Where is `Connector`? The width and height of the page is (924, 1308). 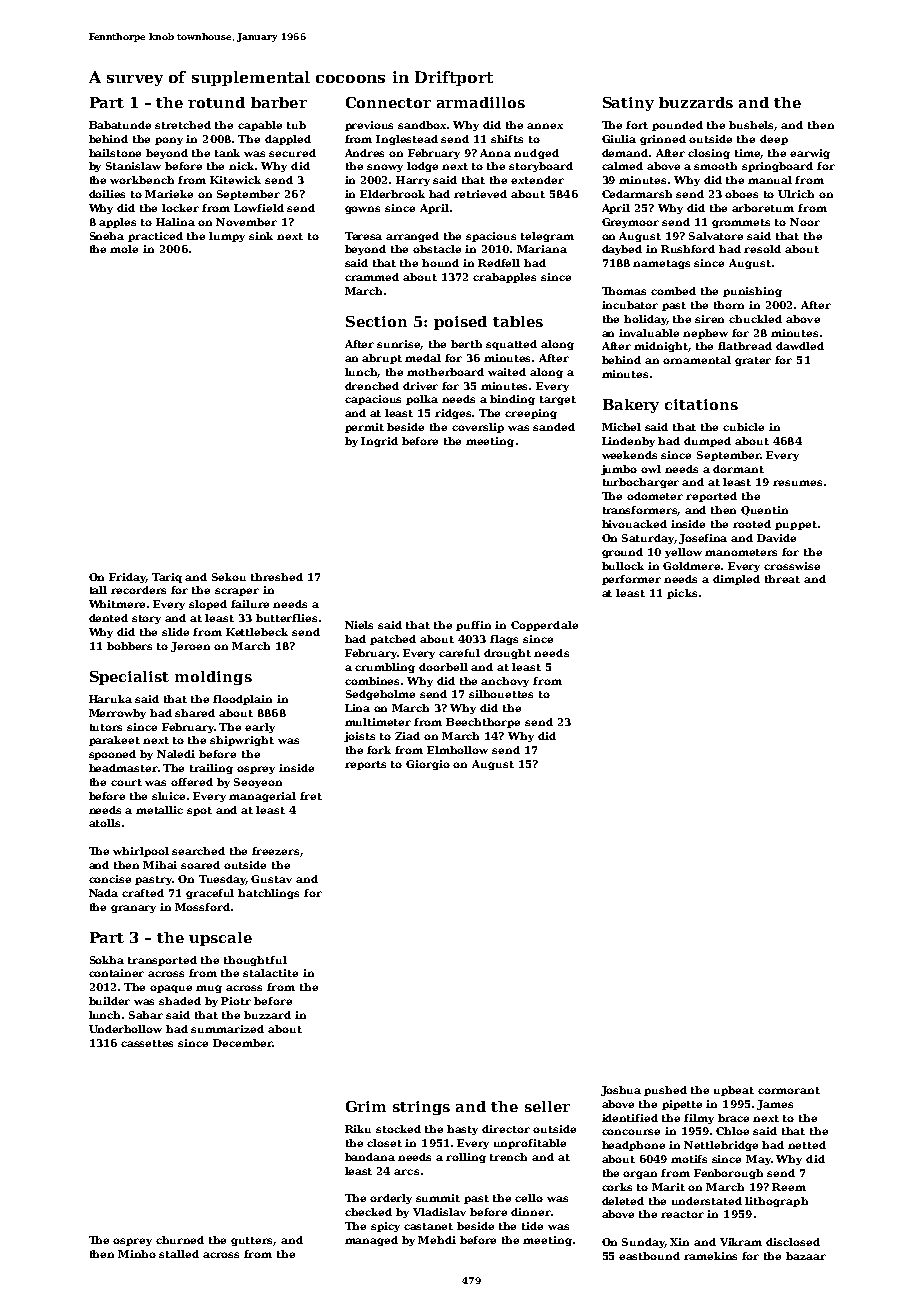 Connector is located at coordinates (388, 102).
